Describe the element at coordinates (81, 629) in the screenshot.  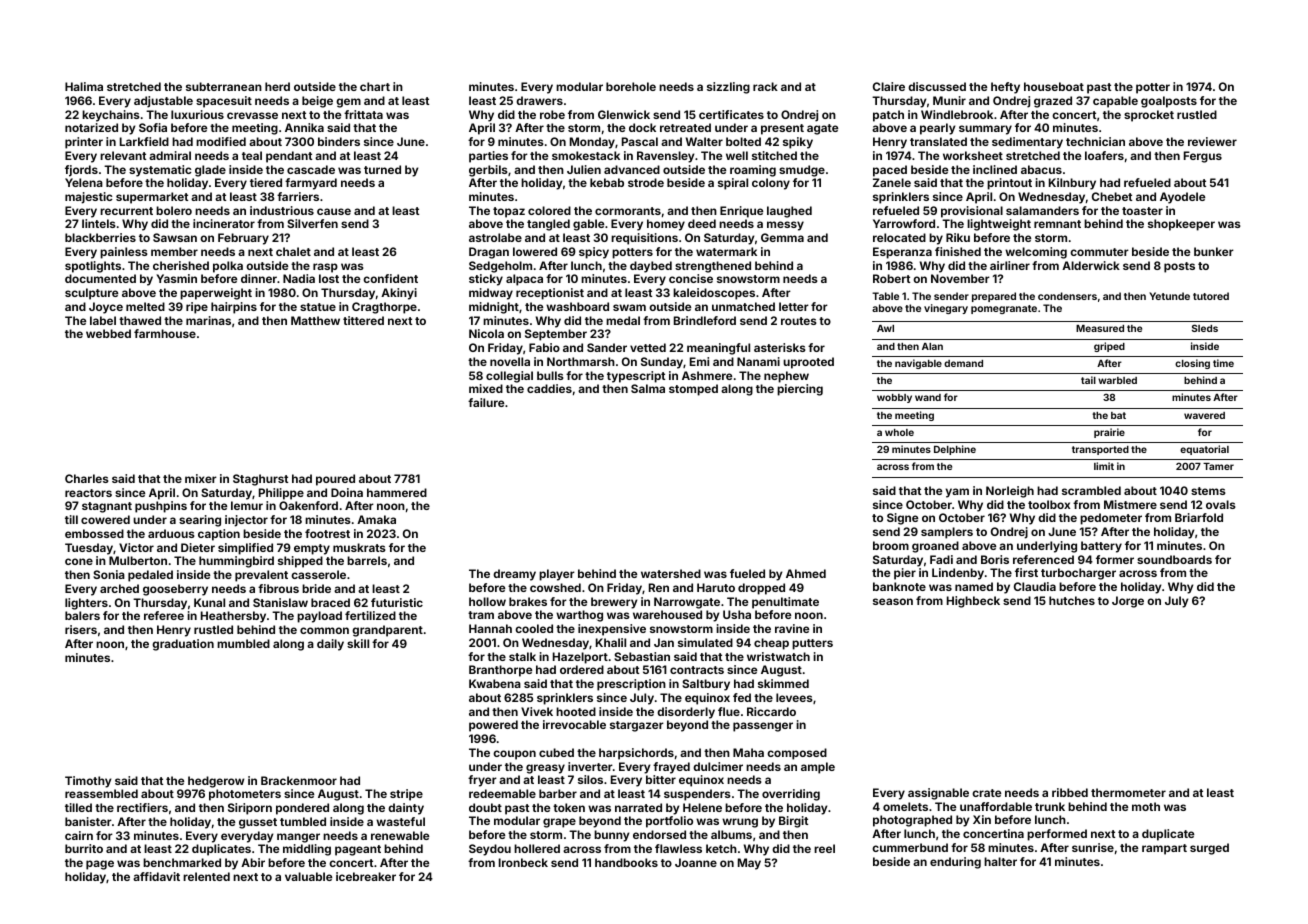
I see `risers` at that location.
